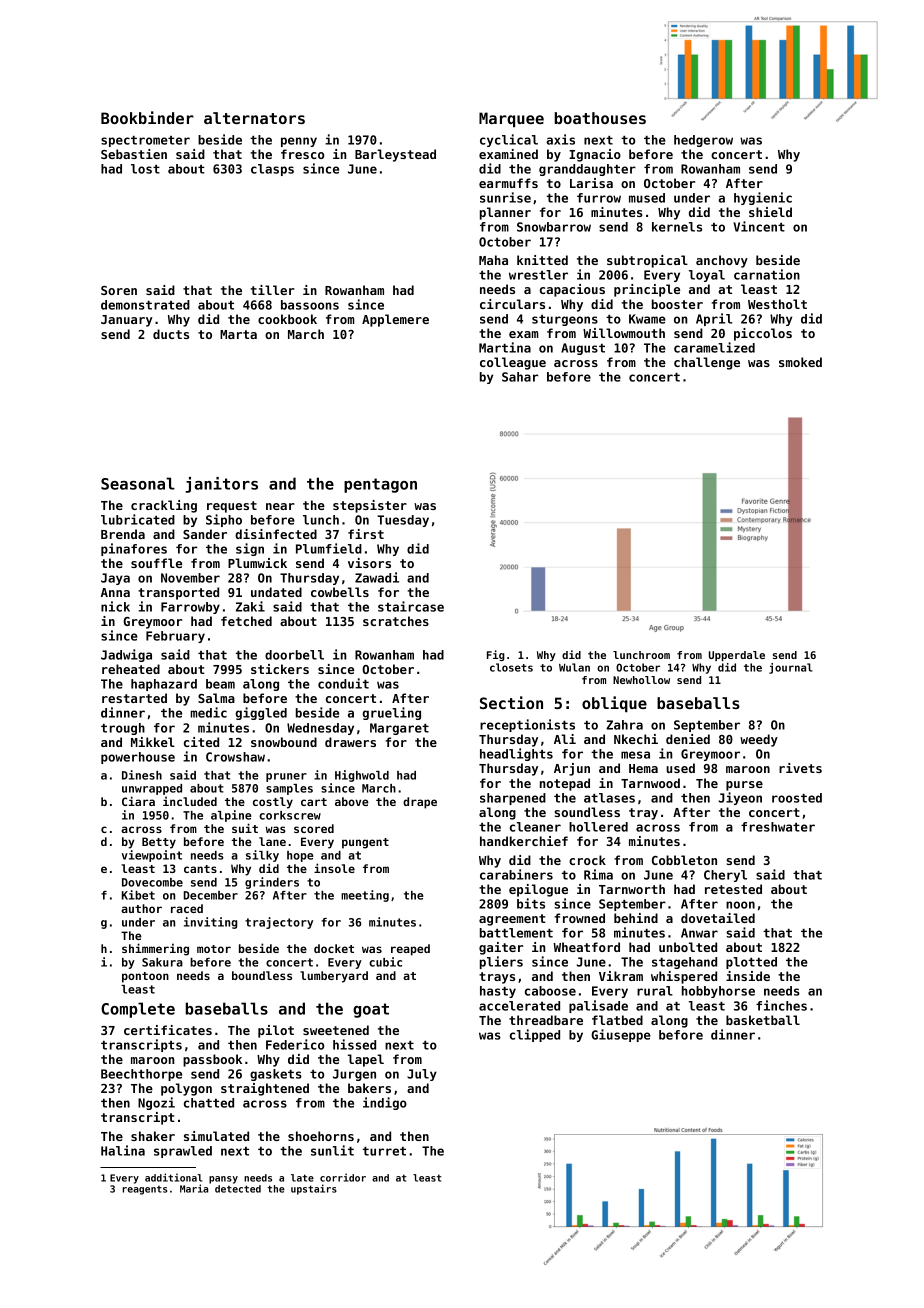 The width and height of the screenshot is (924, 1308). I want to click on cubic, so click(385, 962).
